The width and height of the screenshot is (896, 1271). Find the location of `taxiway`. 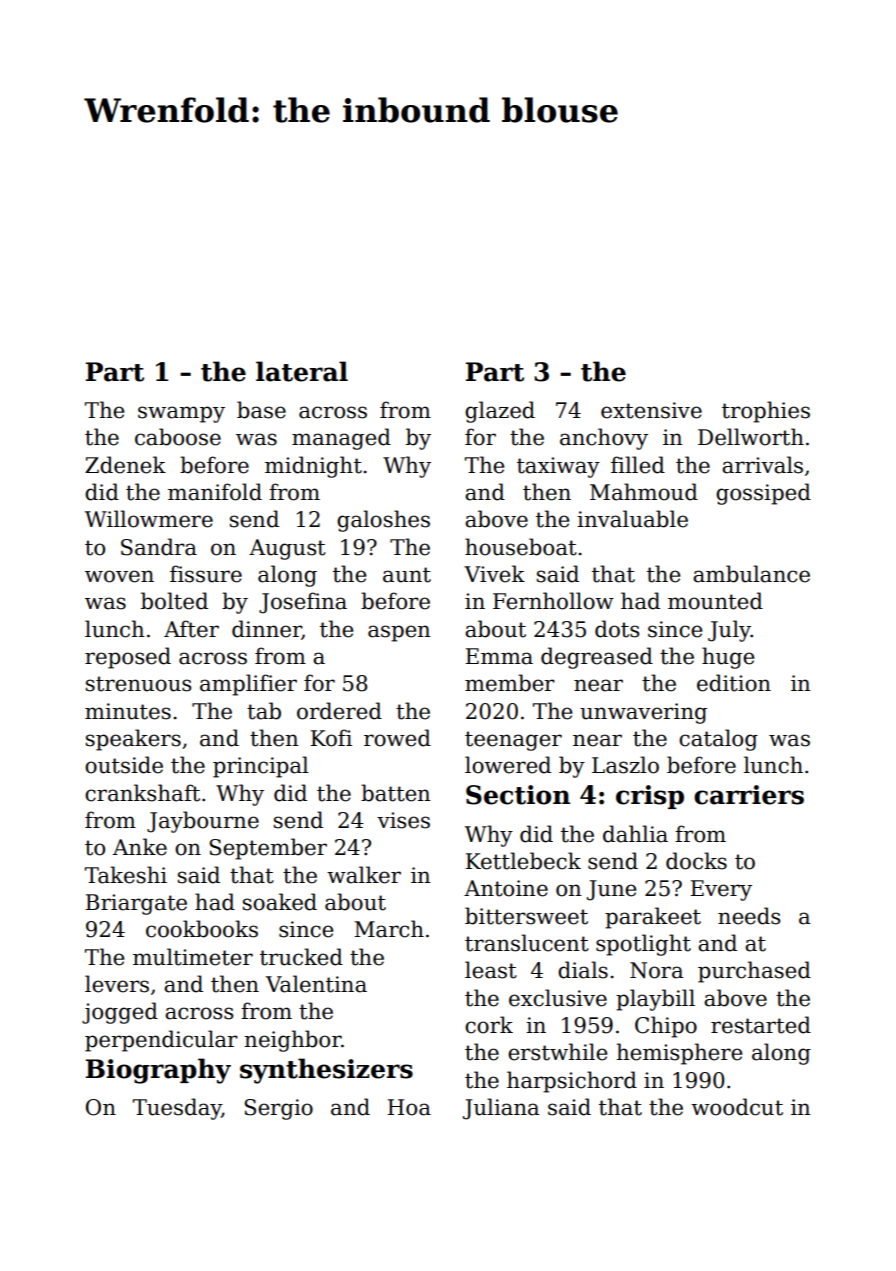

taxiway is located at coordinates (558, 467).
